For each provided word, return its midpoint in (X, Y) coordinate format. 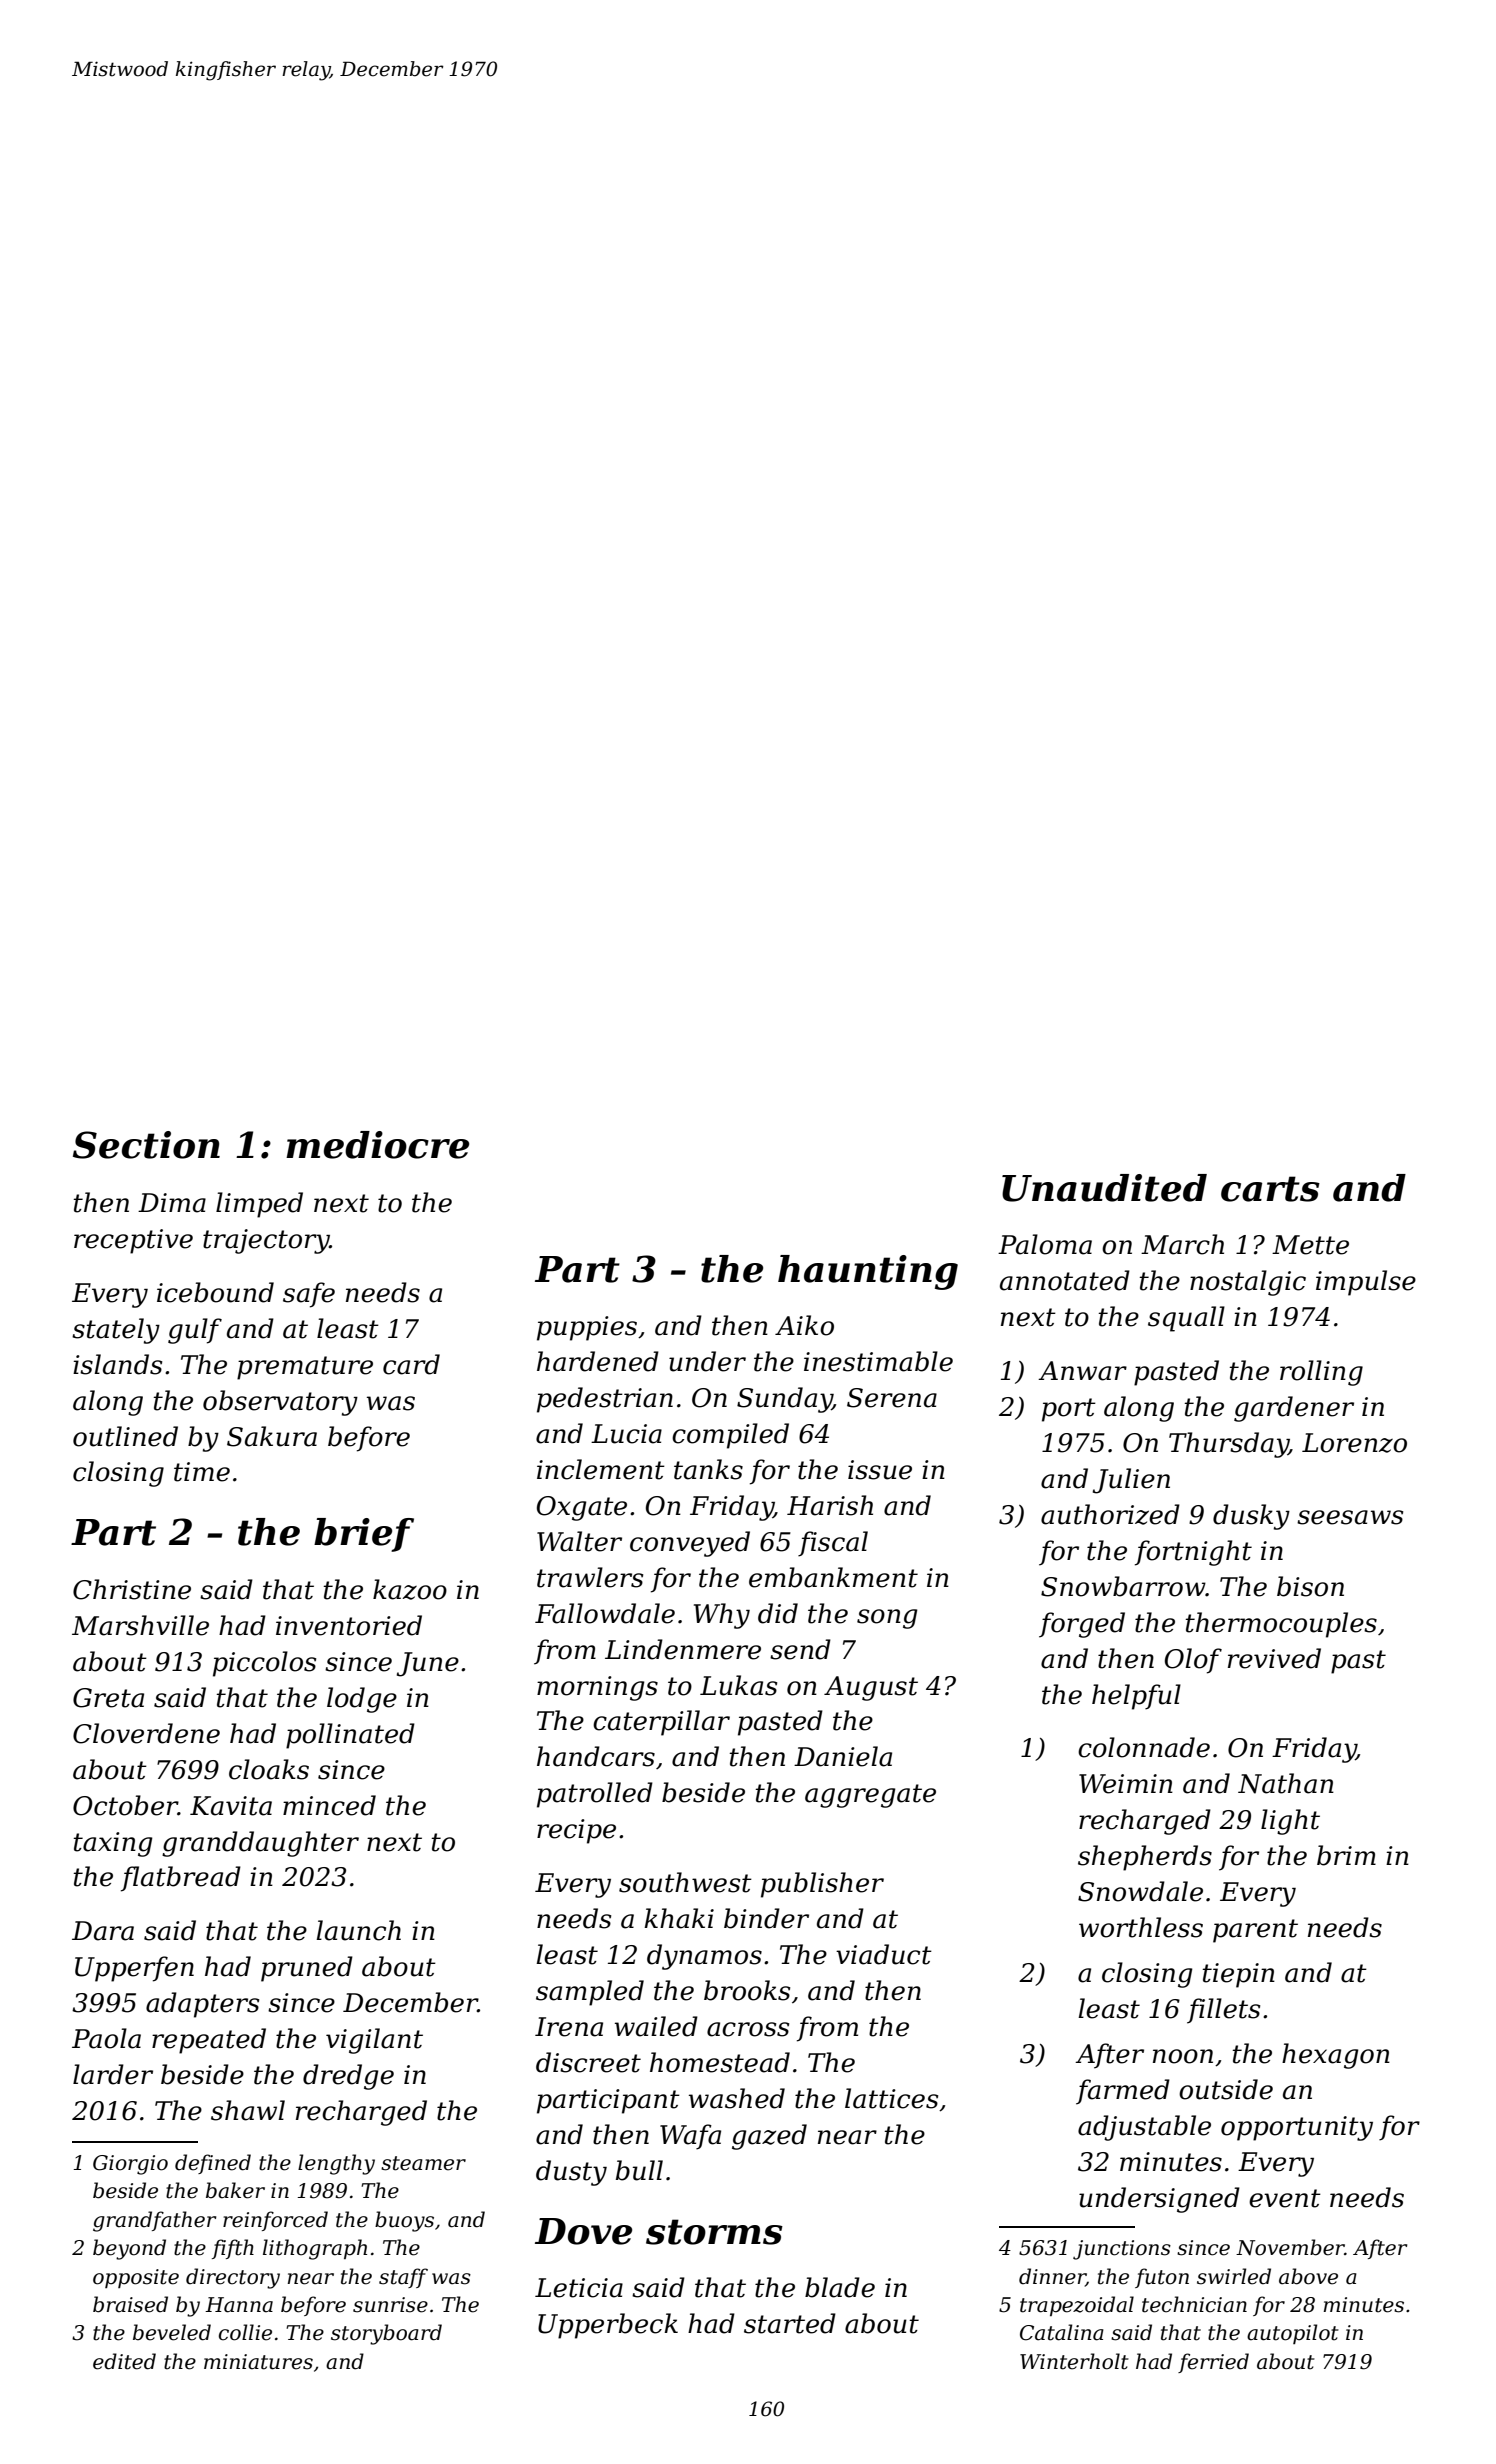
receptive (133, 1241)
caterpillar (661, 1723)
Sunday (784, 1400)
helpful (1136, 1697)
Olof (1193, 1661)
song (887, 1619)
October (125, 1805)
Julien (1131, 1481)
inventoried (349, 1625)
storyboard (386, 2334)
